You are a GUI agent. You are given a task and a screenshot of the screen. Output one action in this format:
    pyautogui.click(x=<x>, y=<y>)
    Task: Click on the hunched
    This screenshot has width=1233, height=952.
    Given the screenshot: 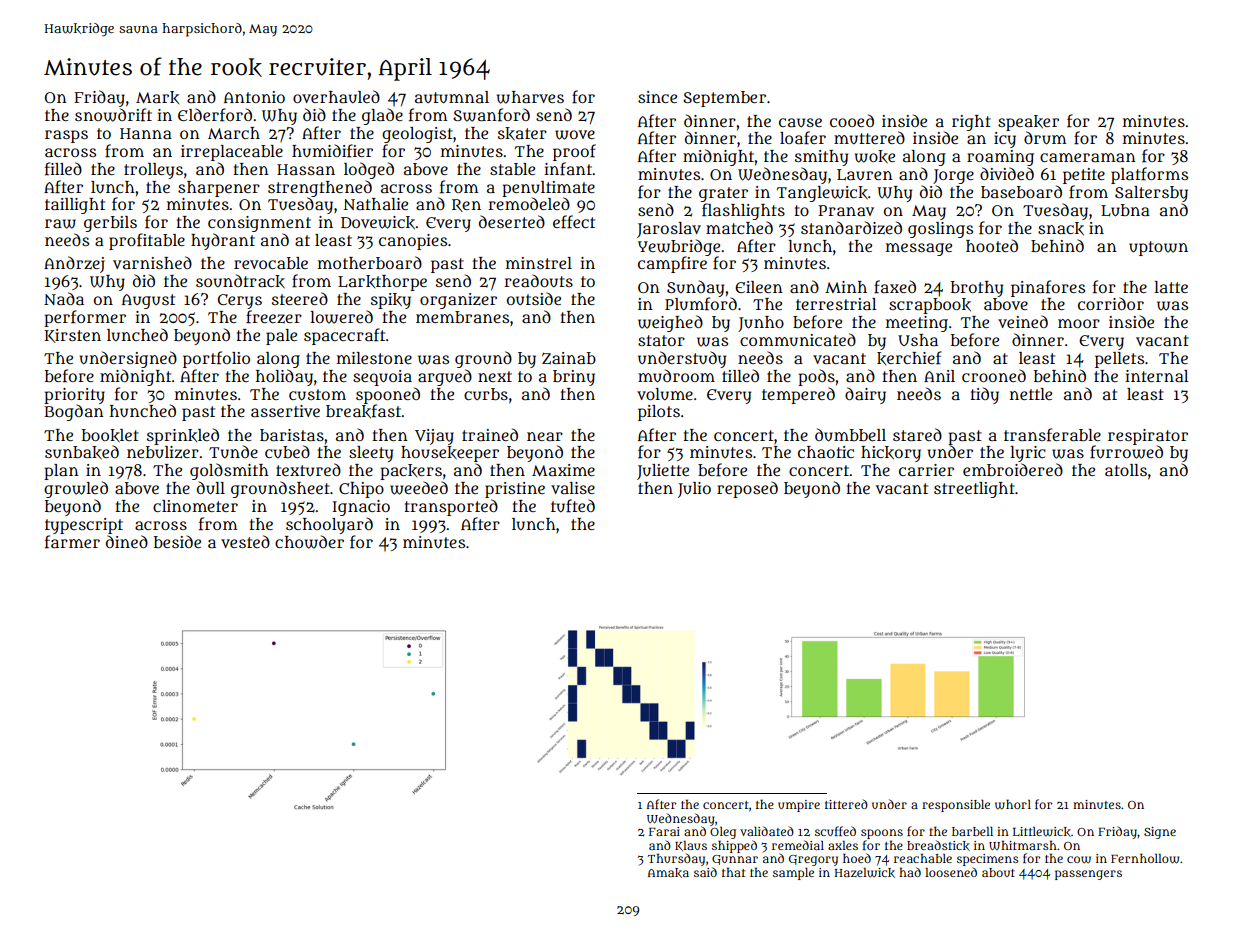 What is the action you would take?
    pyautogui.click(x=143, y=410)
